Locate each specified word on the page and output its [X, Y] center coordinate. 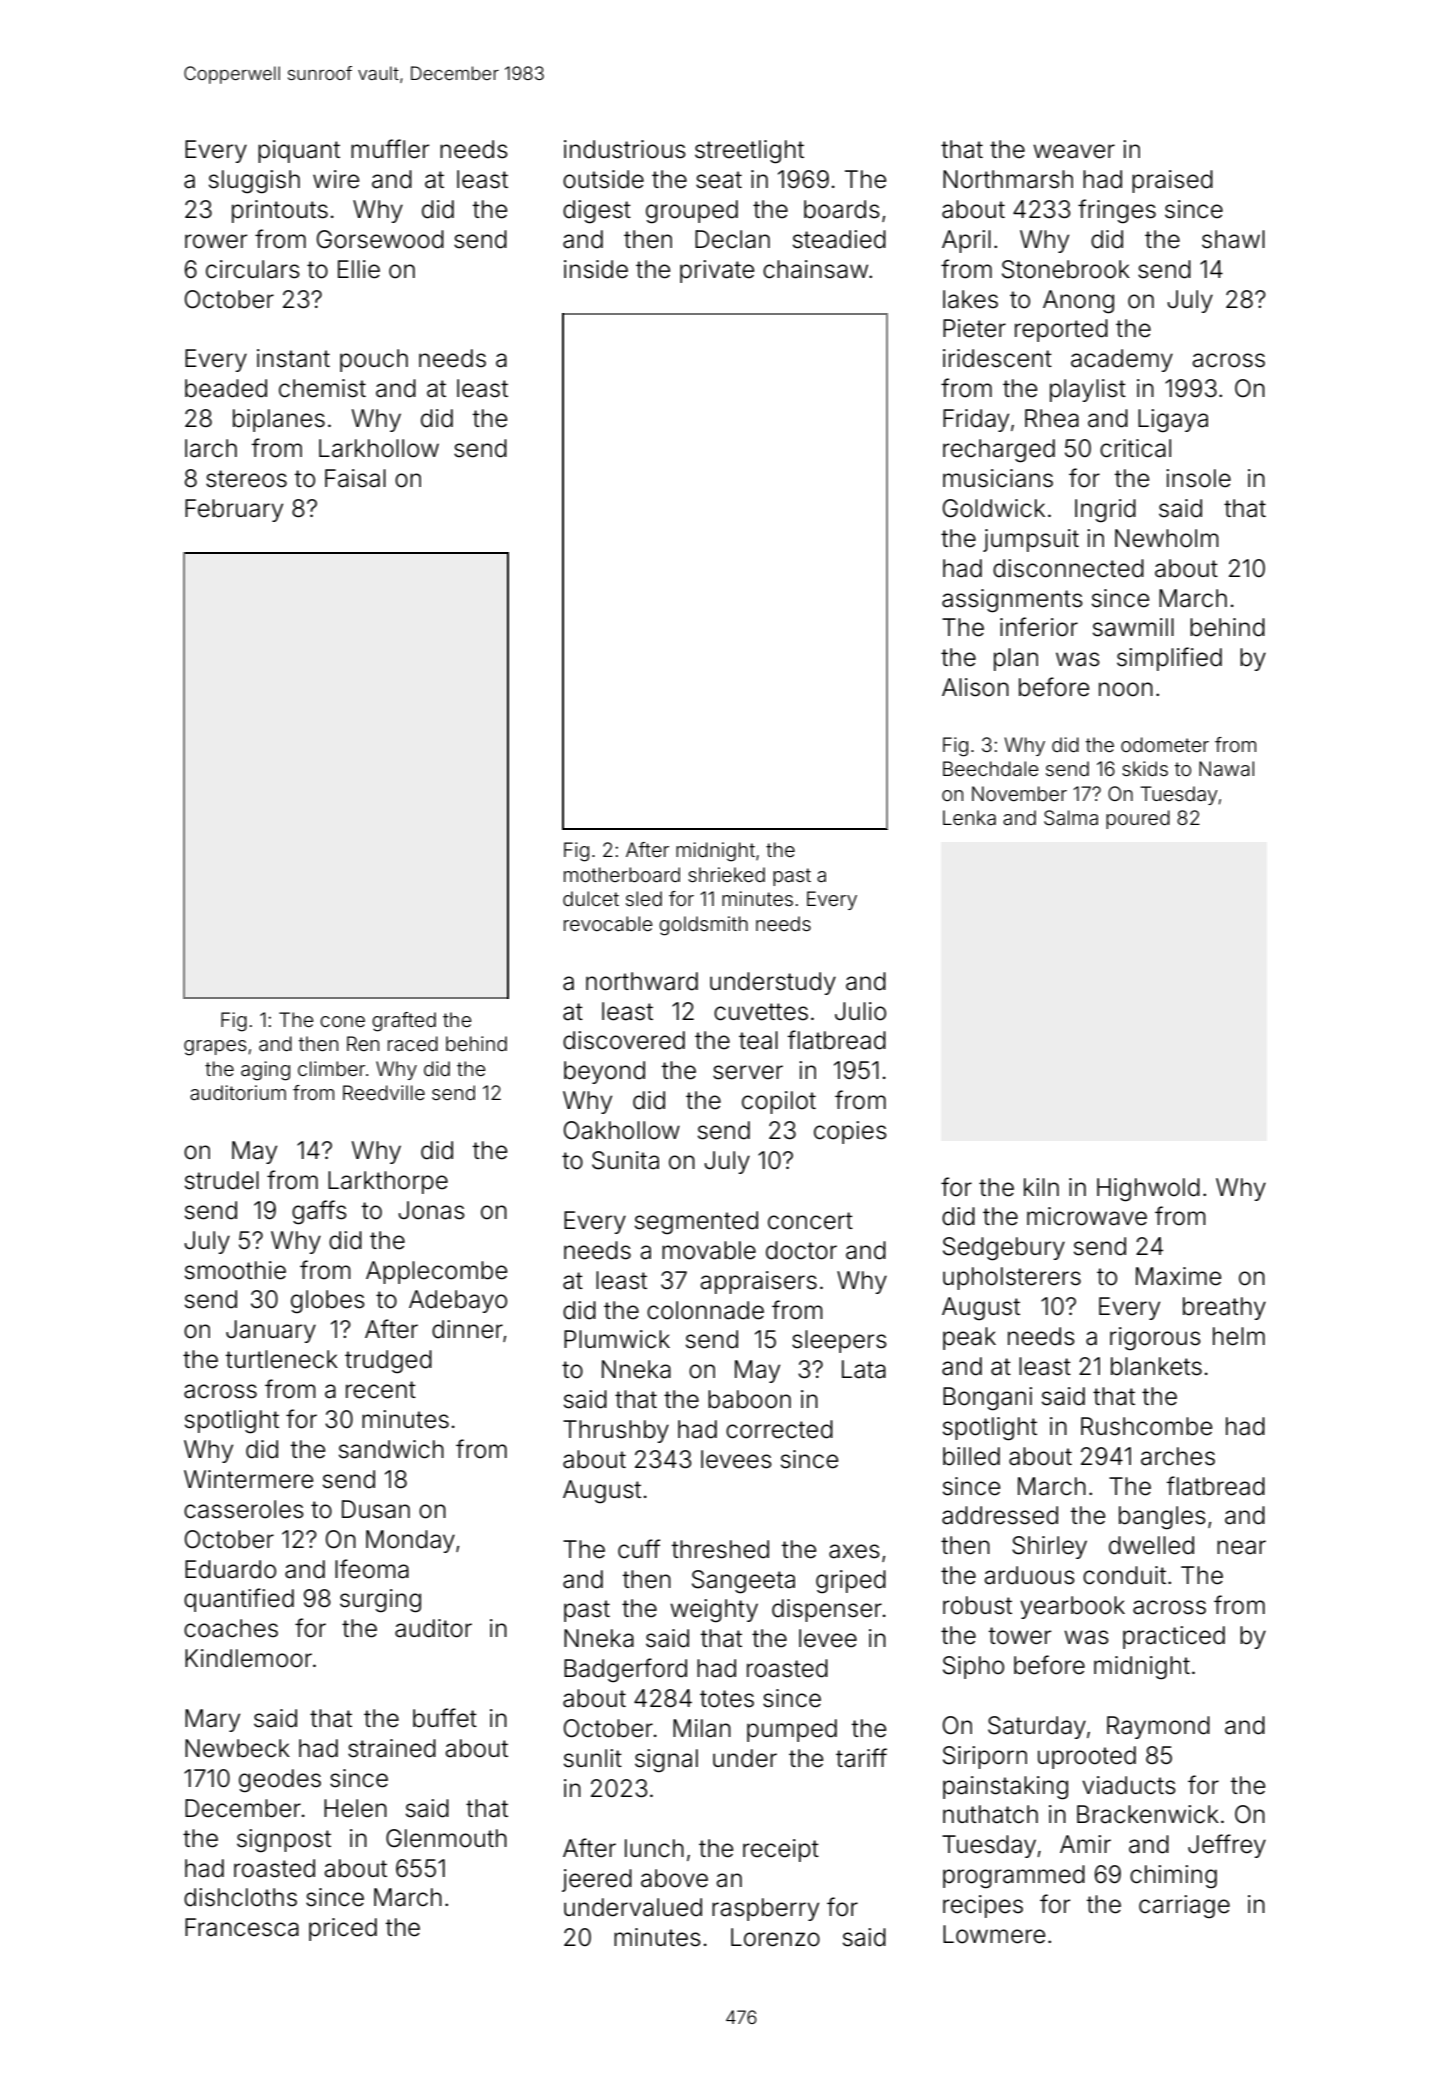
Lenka [969, 817]
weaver [1074, 151]
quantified [239, 1600]
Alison [975, 687]
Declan [732, 239]
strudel [222, 1180]
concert [810, 1221]
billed [971, 1456]
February [234, 510]
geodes [280, 1781]
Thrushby [616, 1431]
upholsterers [1012, 1278]
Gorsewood [380, 239]
